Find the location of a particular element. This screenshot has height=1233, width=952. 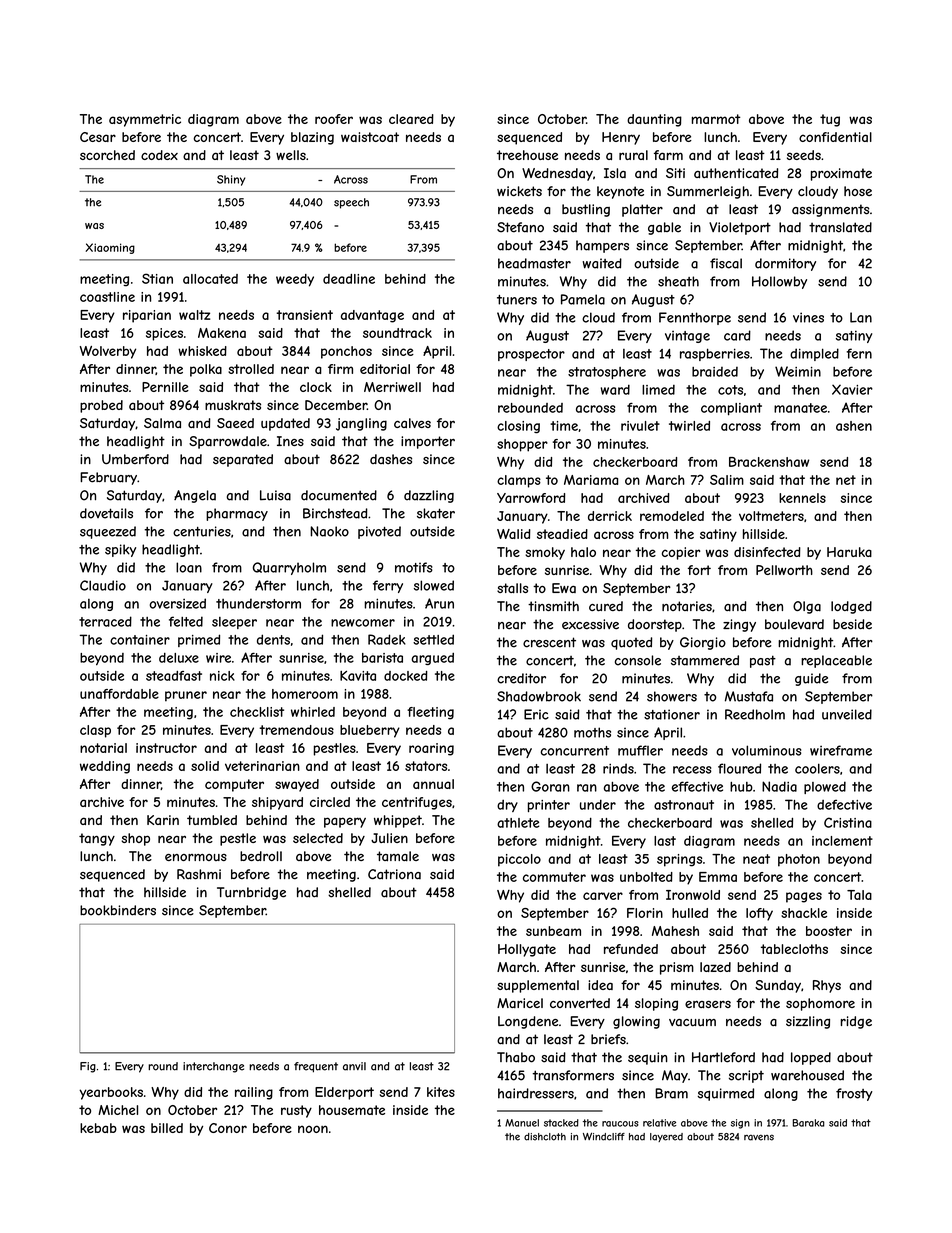

marmot is located at coordinates (716, 119).
